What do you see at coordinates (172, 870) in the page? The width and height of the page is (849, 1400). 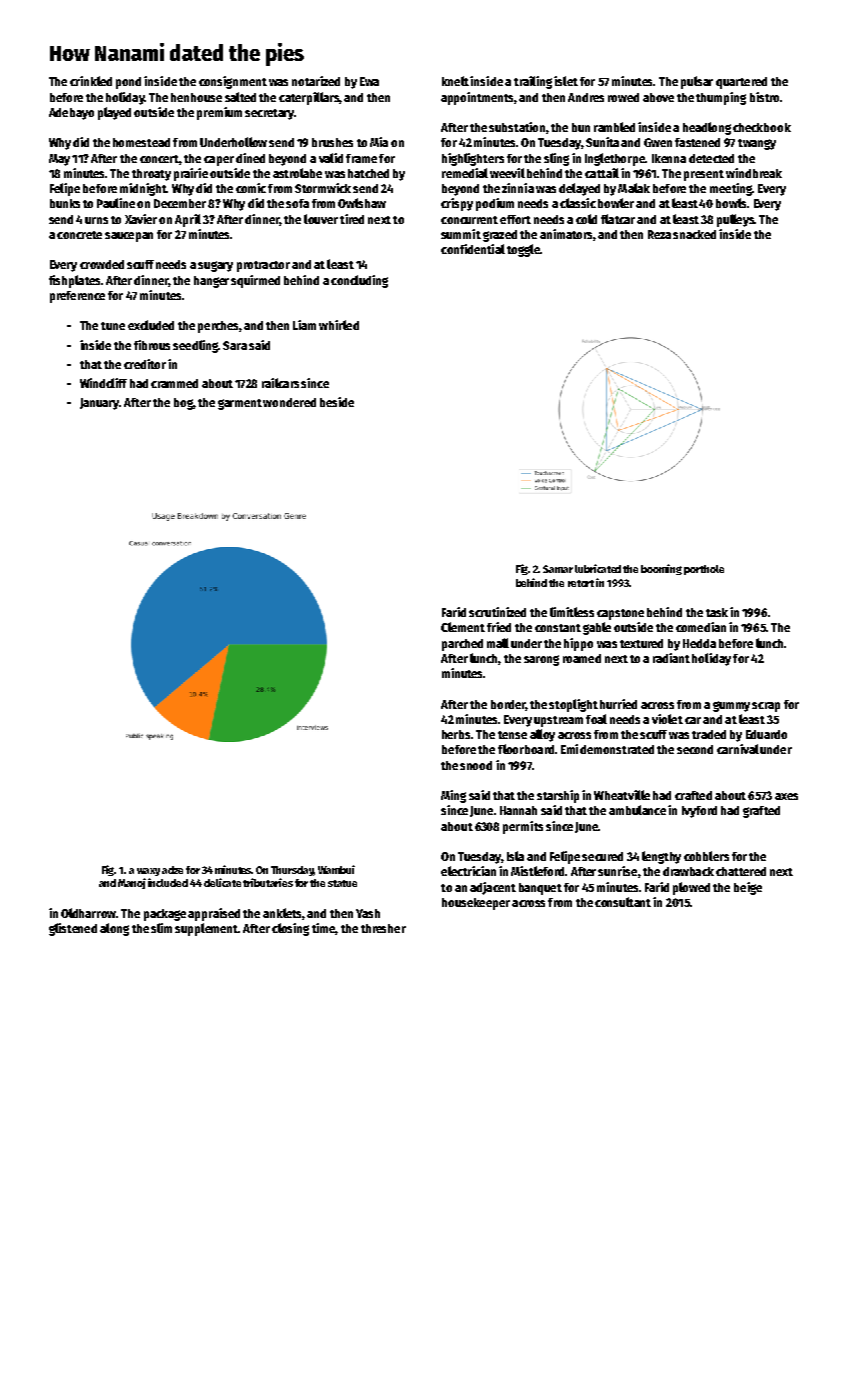 I see `adze` at bounding box center [172, 870].
